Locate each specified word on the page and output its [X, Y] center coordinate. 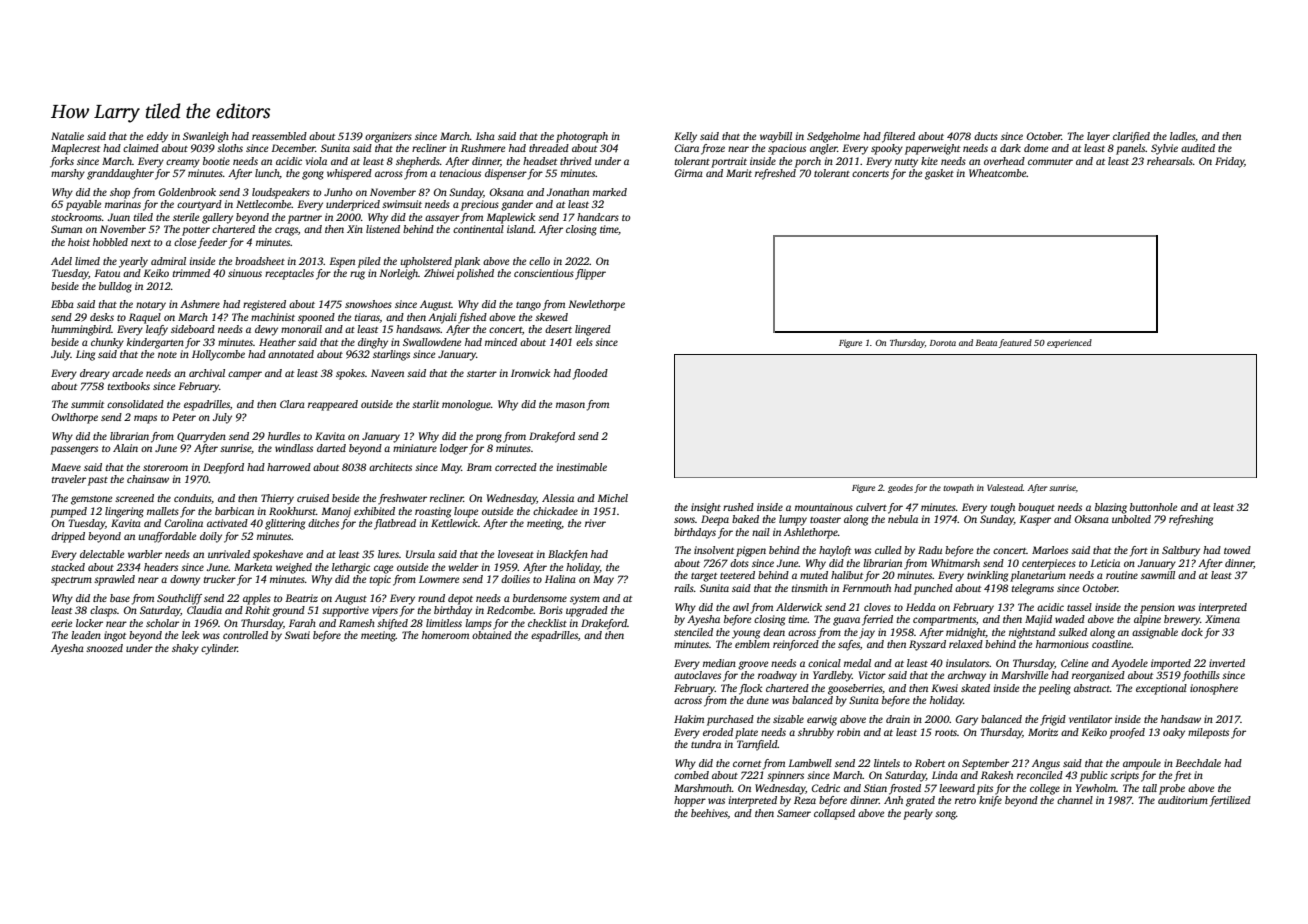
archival [207, 373]
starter [482, 374]
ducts [986, 136]
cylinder [219, 649]
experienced [1069, 343]
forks [62, 162]
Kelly [685, 137]
